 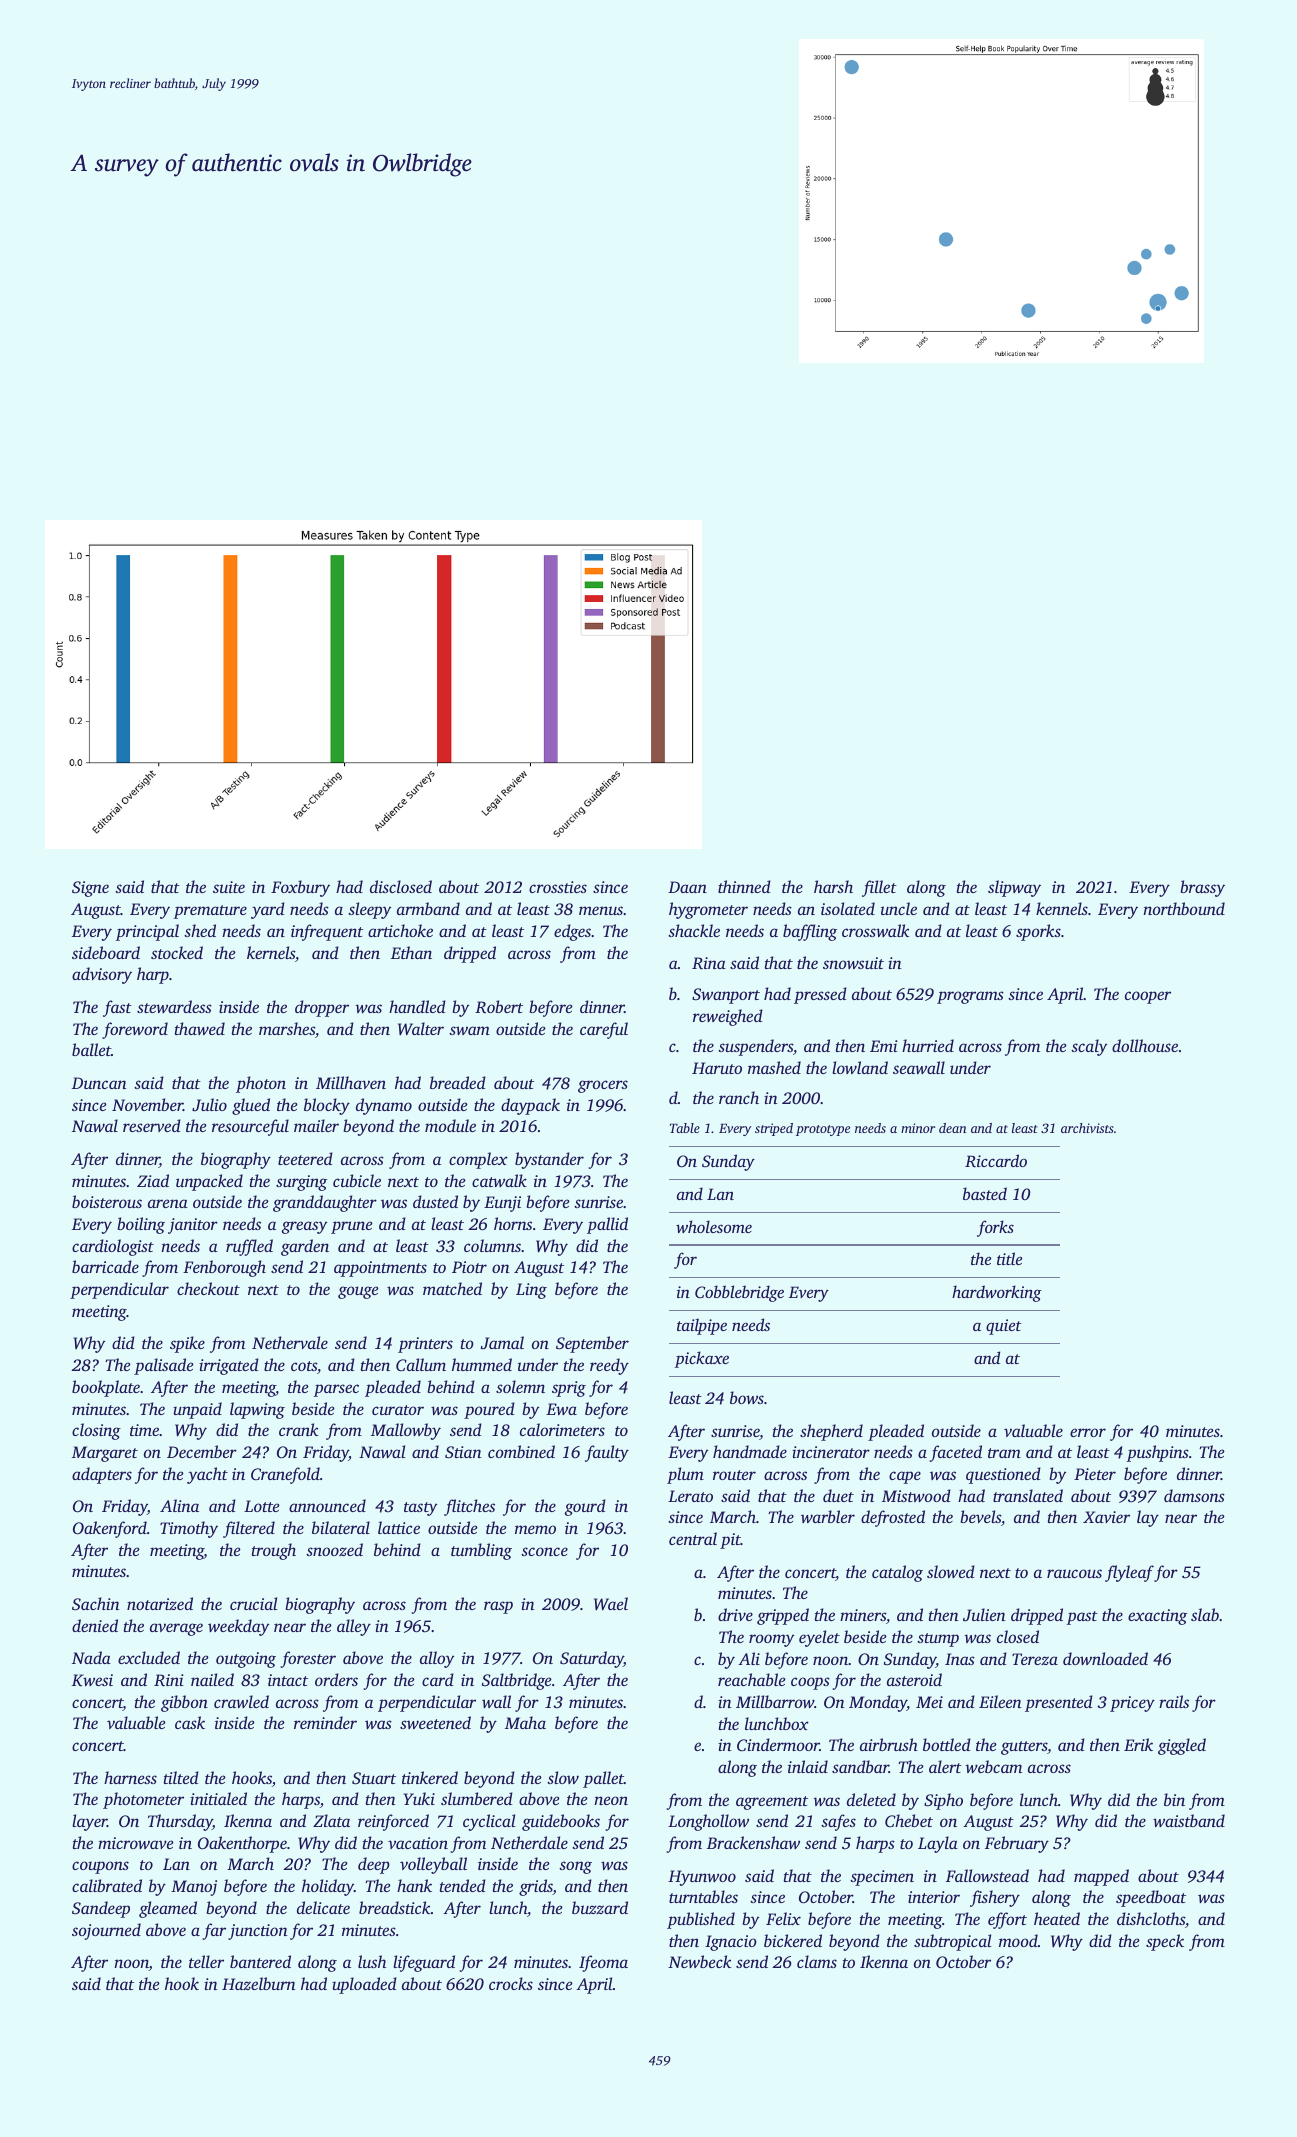 I want to click on crocks, so click(x=511, y=1983).
